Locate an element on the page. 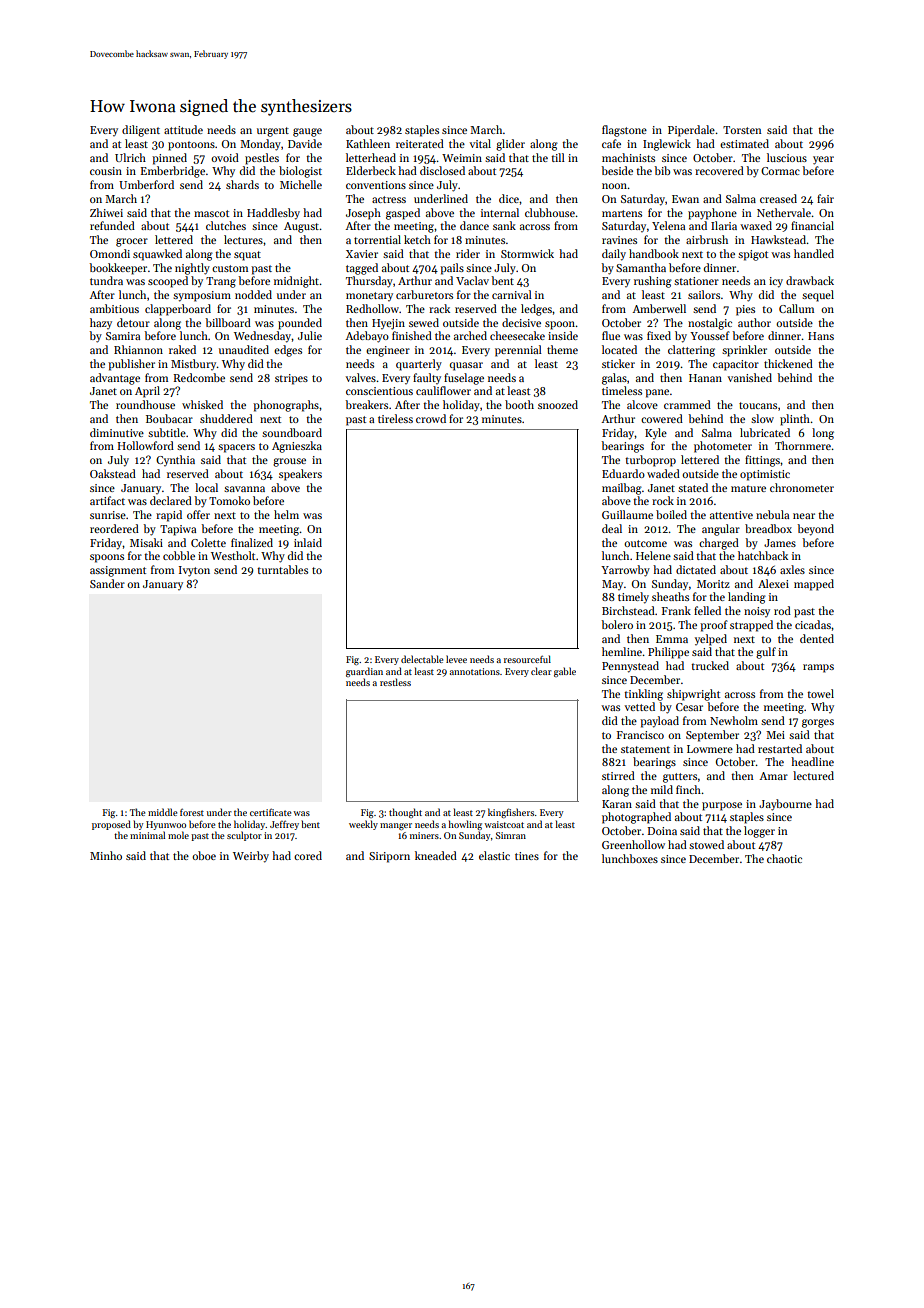 Image resolution: width=924 pixels, height=1308 pixels. stripes is located at coordinates (291, 379).
